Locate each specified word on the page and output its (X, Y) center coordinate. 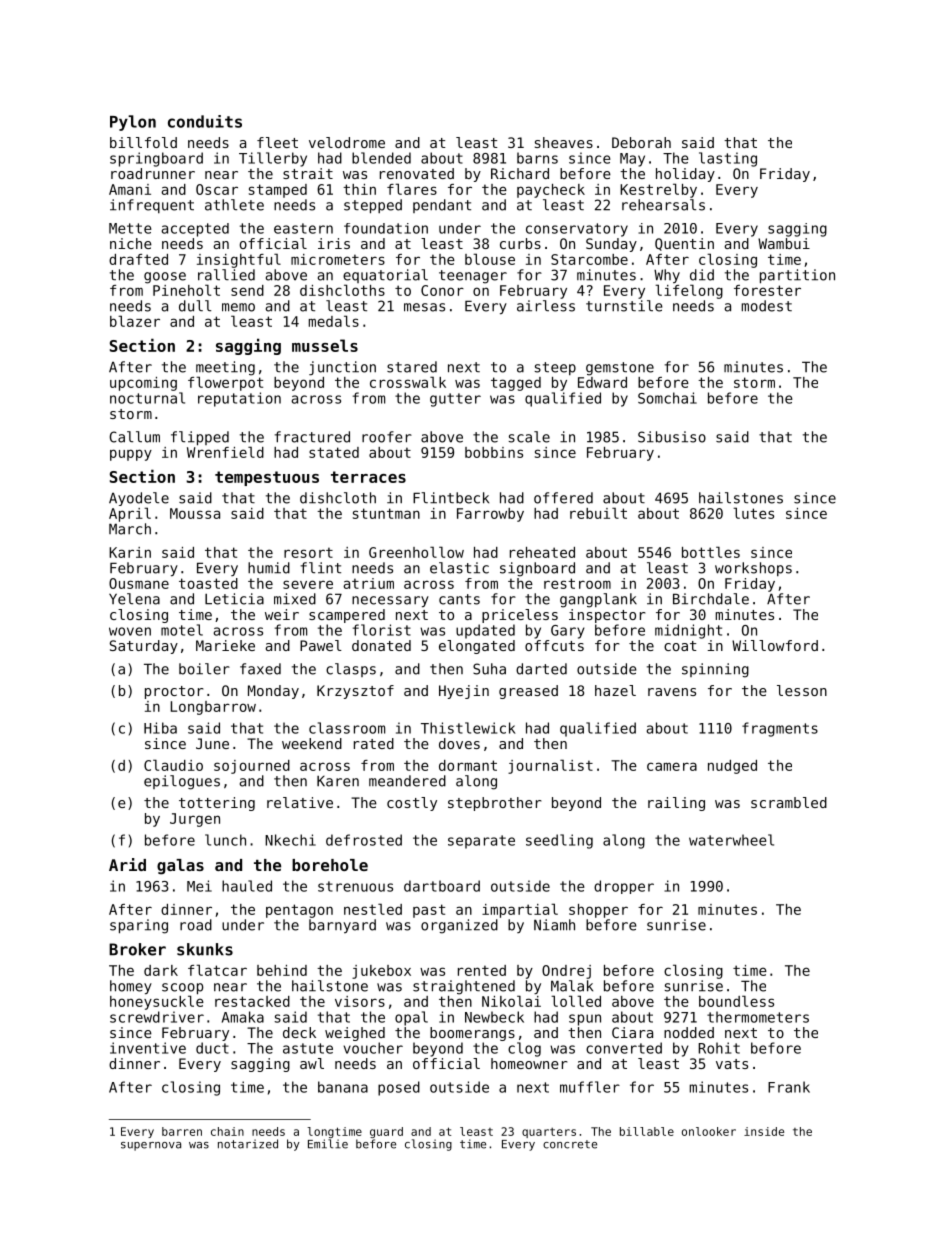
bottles (711, 552)
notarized (248, 1144)
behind (282, 970)
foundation (386, 228)
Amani (130, 189)
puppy (131, 455)
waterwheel (731, 840)
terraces (368, 477)
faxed (260, 669)
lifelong (689, 291)
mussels (325, 345)
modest (767, 306)
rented (482, 970)
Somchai (667, 398)
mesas (424, 307)
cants (459, 599)
